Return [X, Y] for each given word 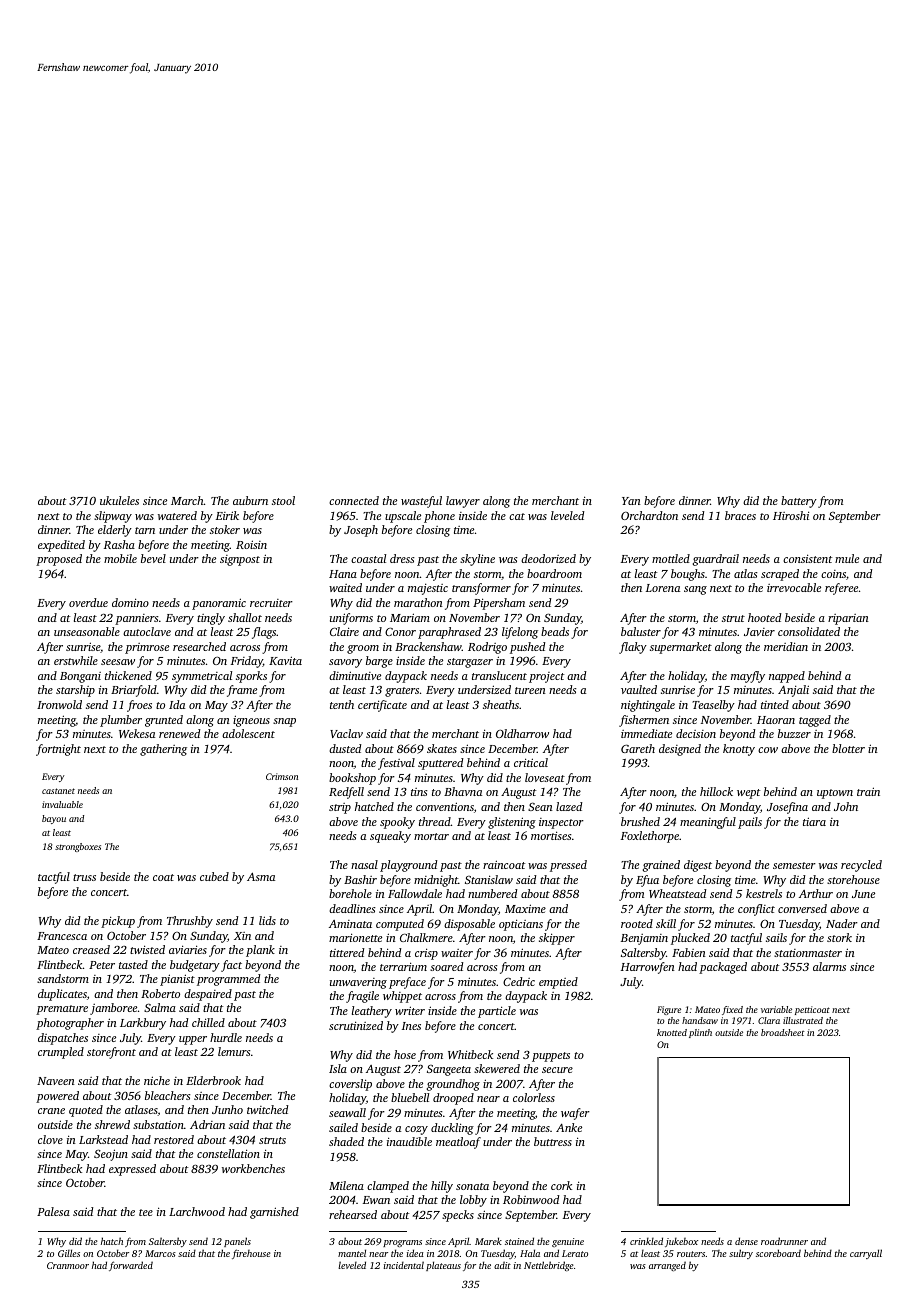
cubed [214, 876]
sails [776, 937]
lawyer [463, 502]
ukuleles [119, 500]
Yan [631, 501]
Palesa [53, 1211]
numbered [492, 893]
